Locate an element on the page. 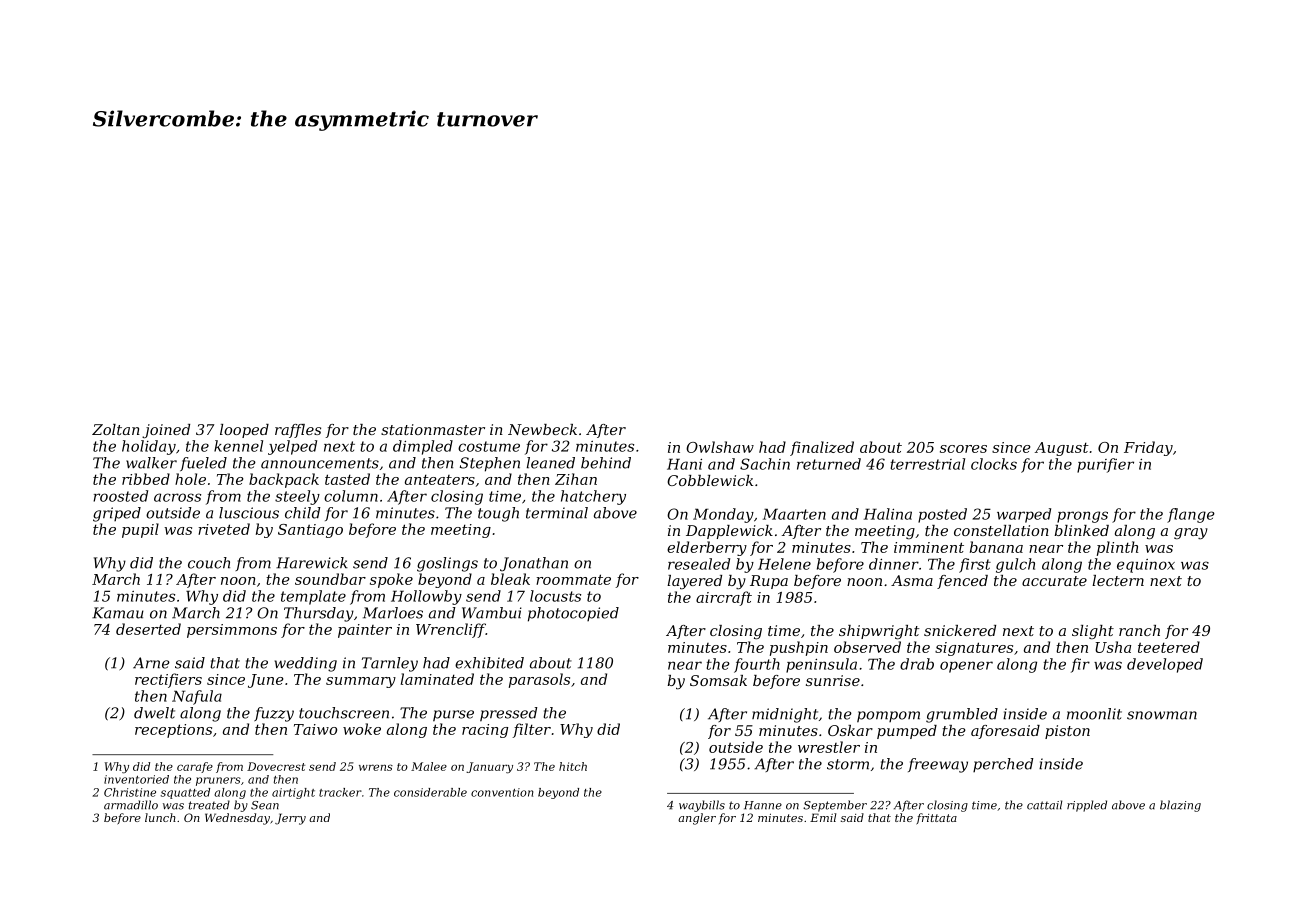 The height and width of the page is (924, 1308). Hani is located at coordinates (684, 464).
